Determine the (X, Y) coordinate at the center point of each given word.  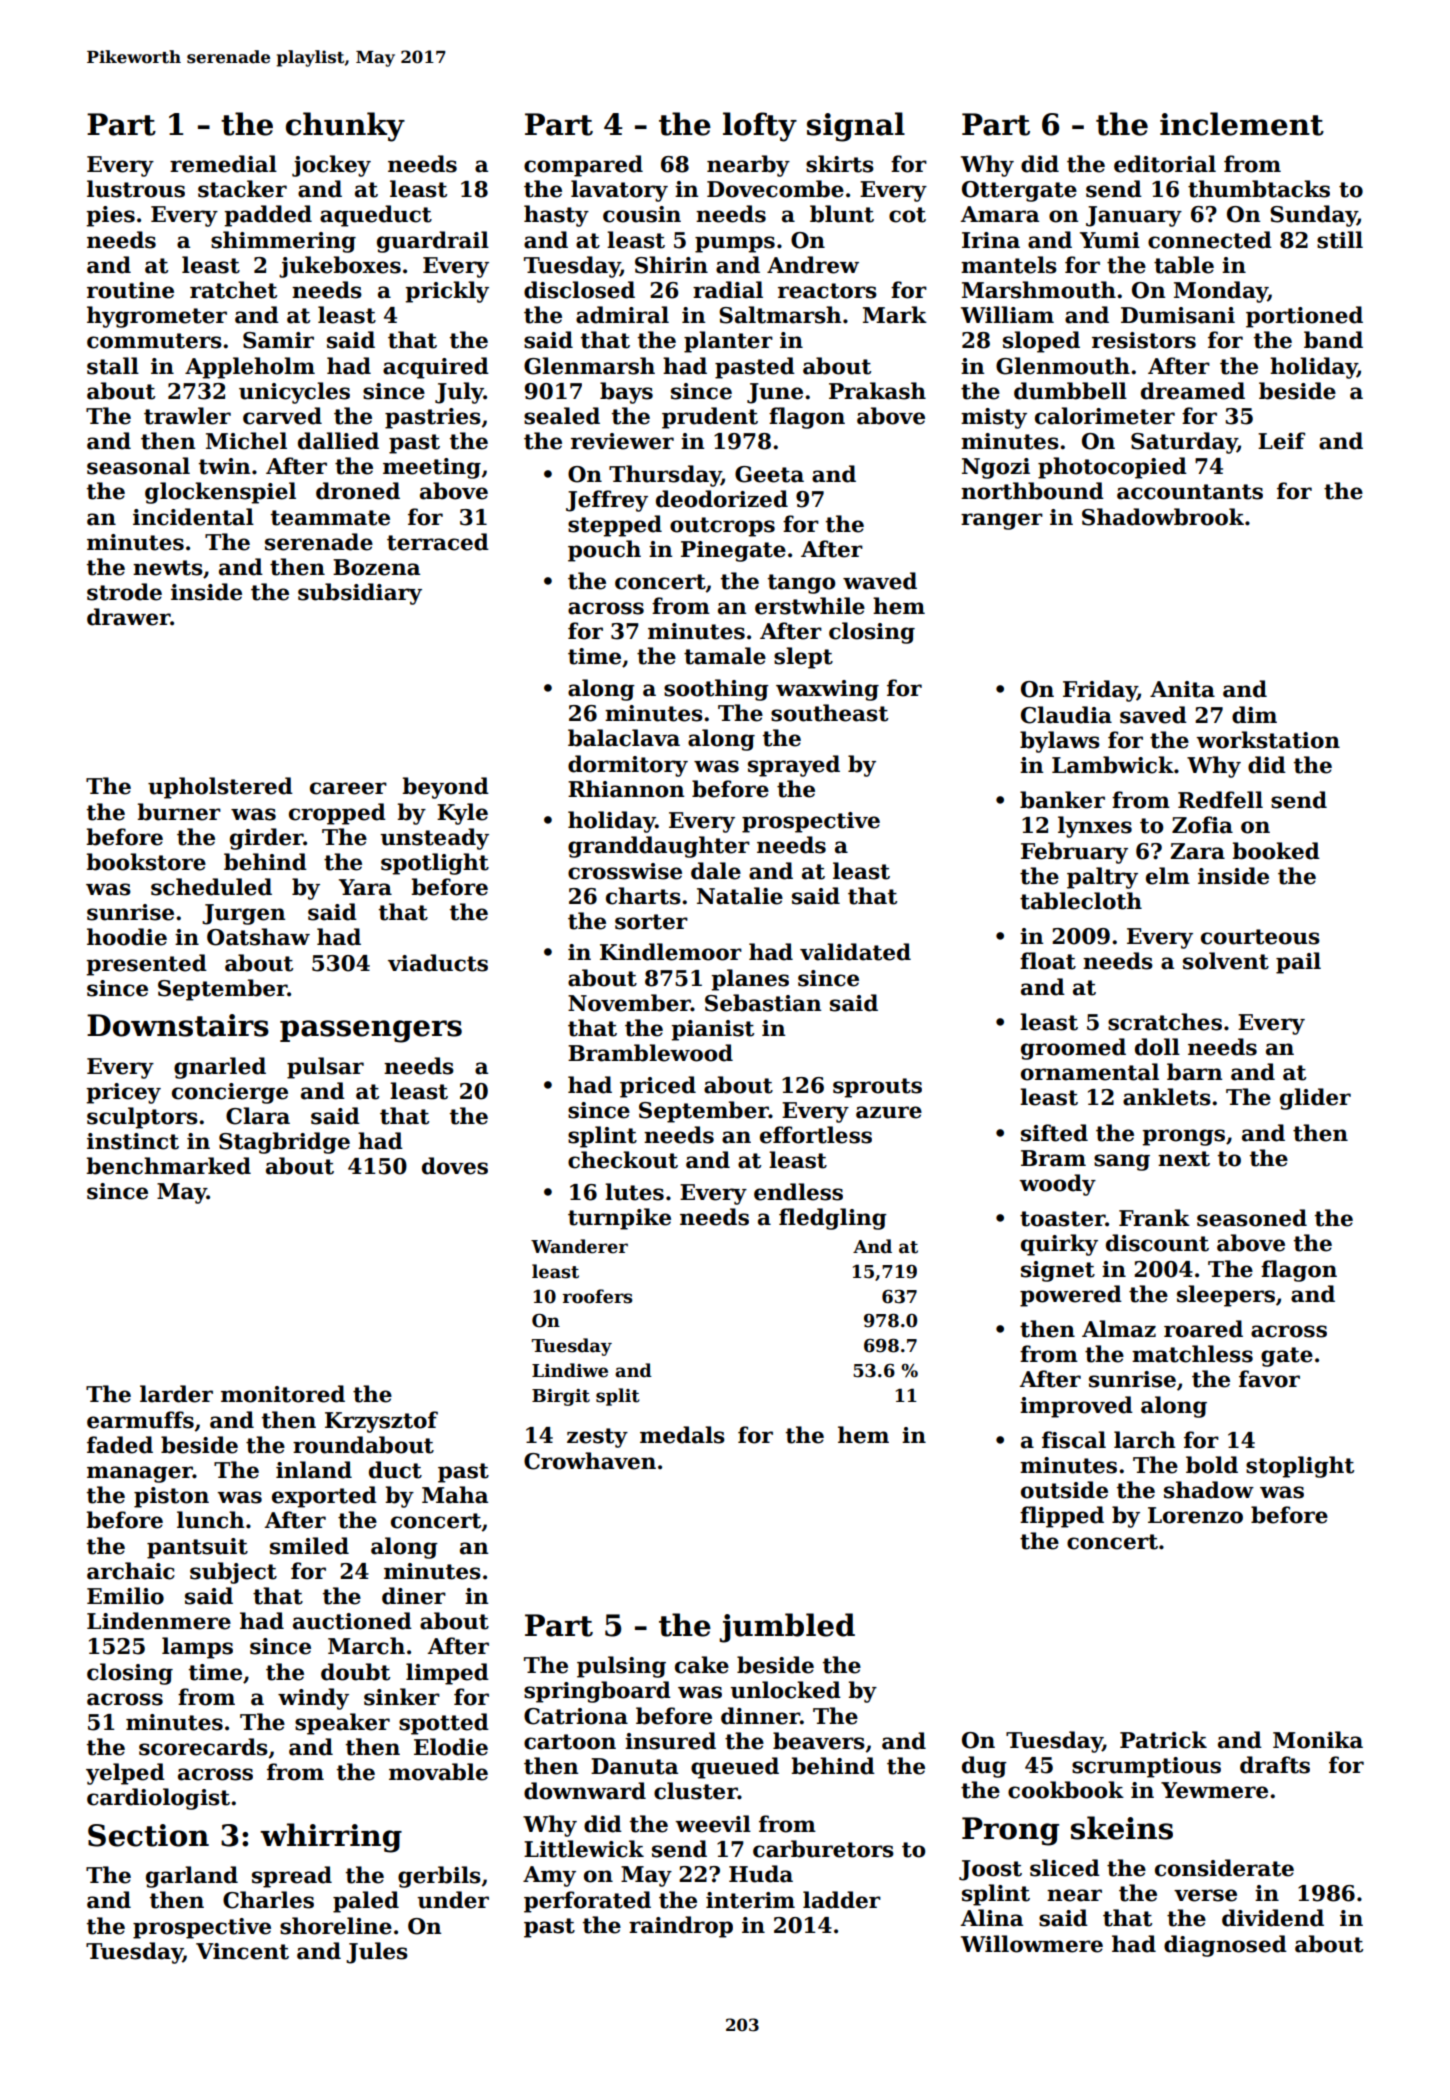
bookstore (146, 862)
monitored (283, 1394)
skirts (840, 164)
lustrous (136, 189)
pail (1298, 963)
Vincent (242, 1951)
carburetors (823, 1849)
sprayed (794, 766)
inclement (1242, 124)
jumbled (787, 1628)
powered (1071, 1296)
